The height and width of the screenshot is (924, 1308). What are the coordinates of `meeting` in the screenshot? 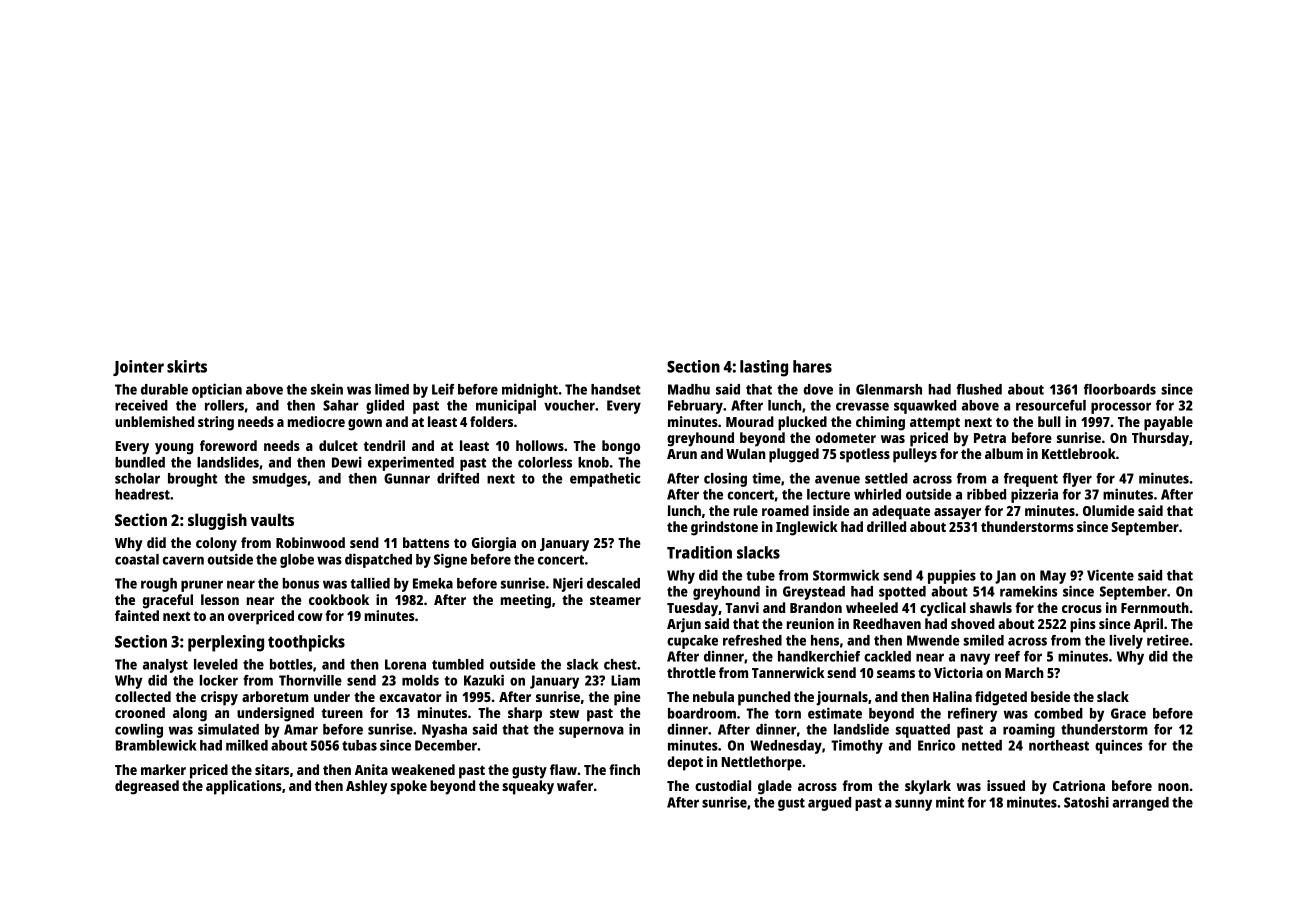 It's located at (526, 601).
